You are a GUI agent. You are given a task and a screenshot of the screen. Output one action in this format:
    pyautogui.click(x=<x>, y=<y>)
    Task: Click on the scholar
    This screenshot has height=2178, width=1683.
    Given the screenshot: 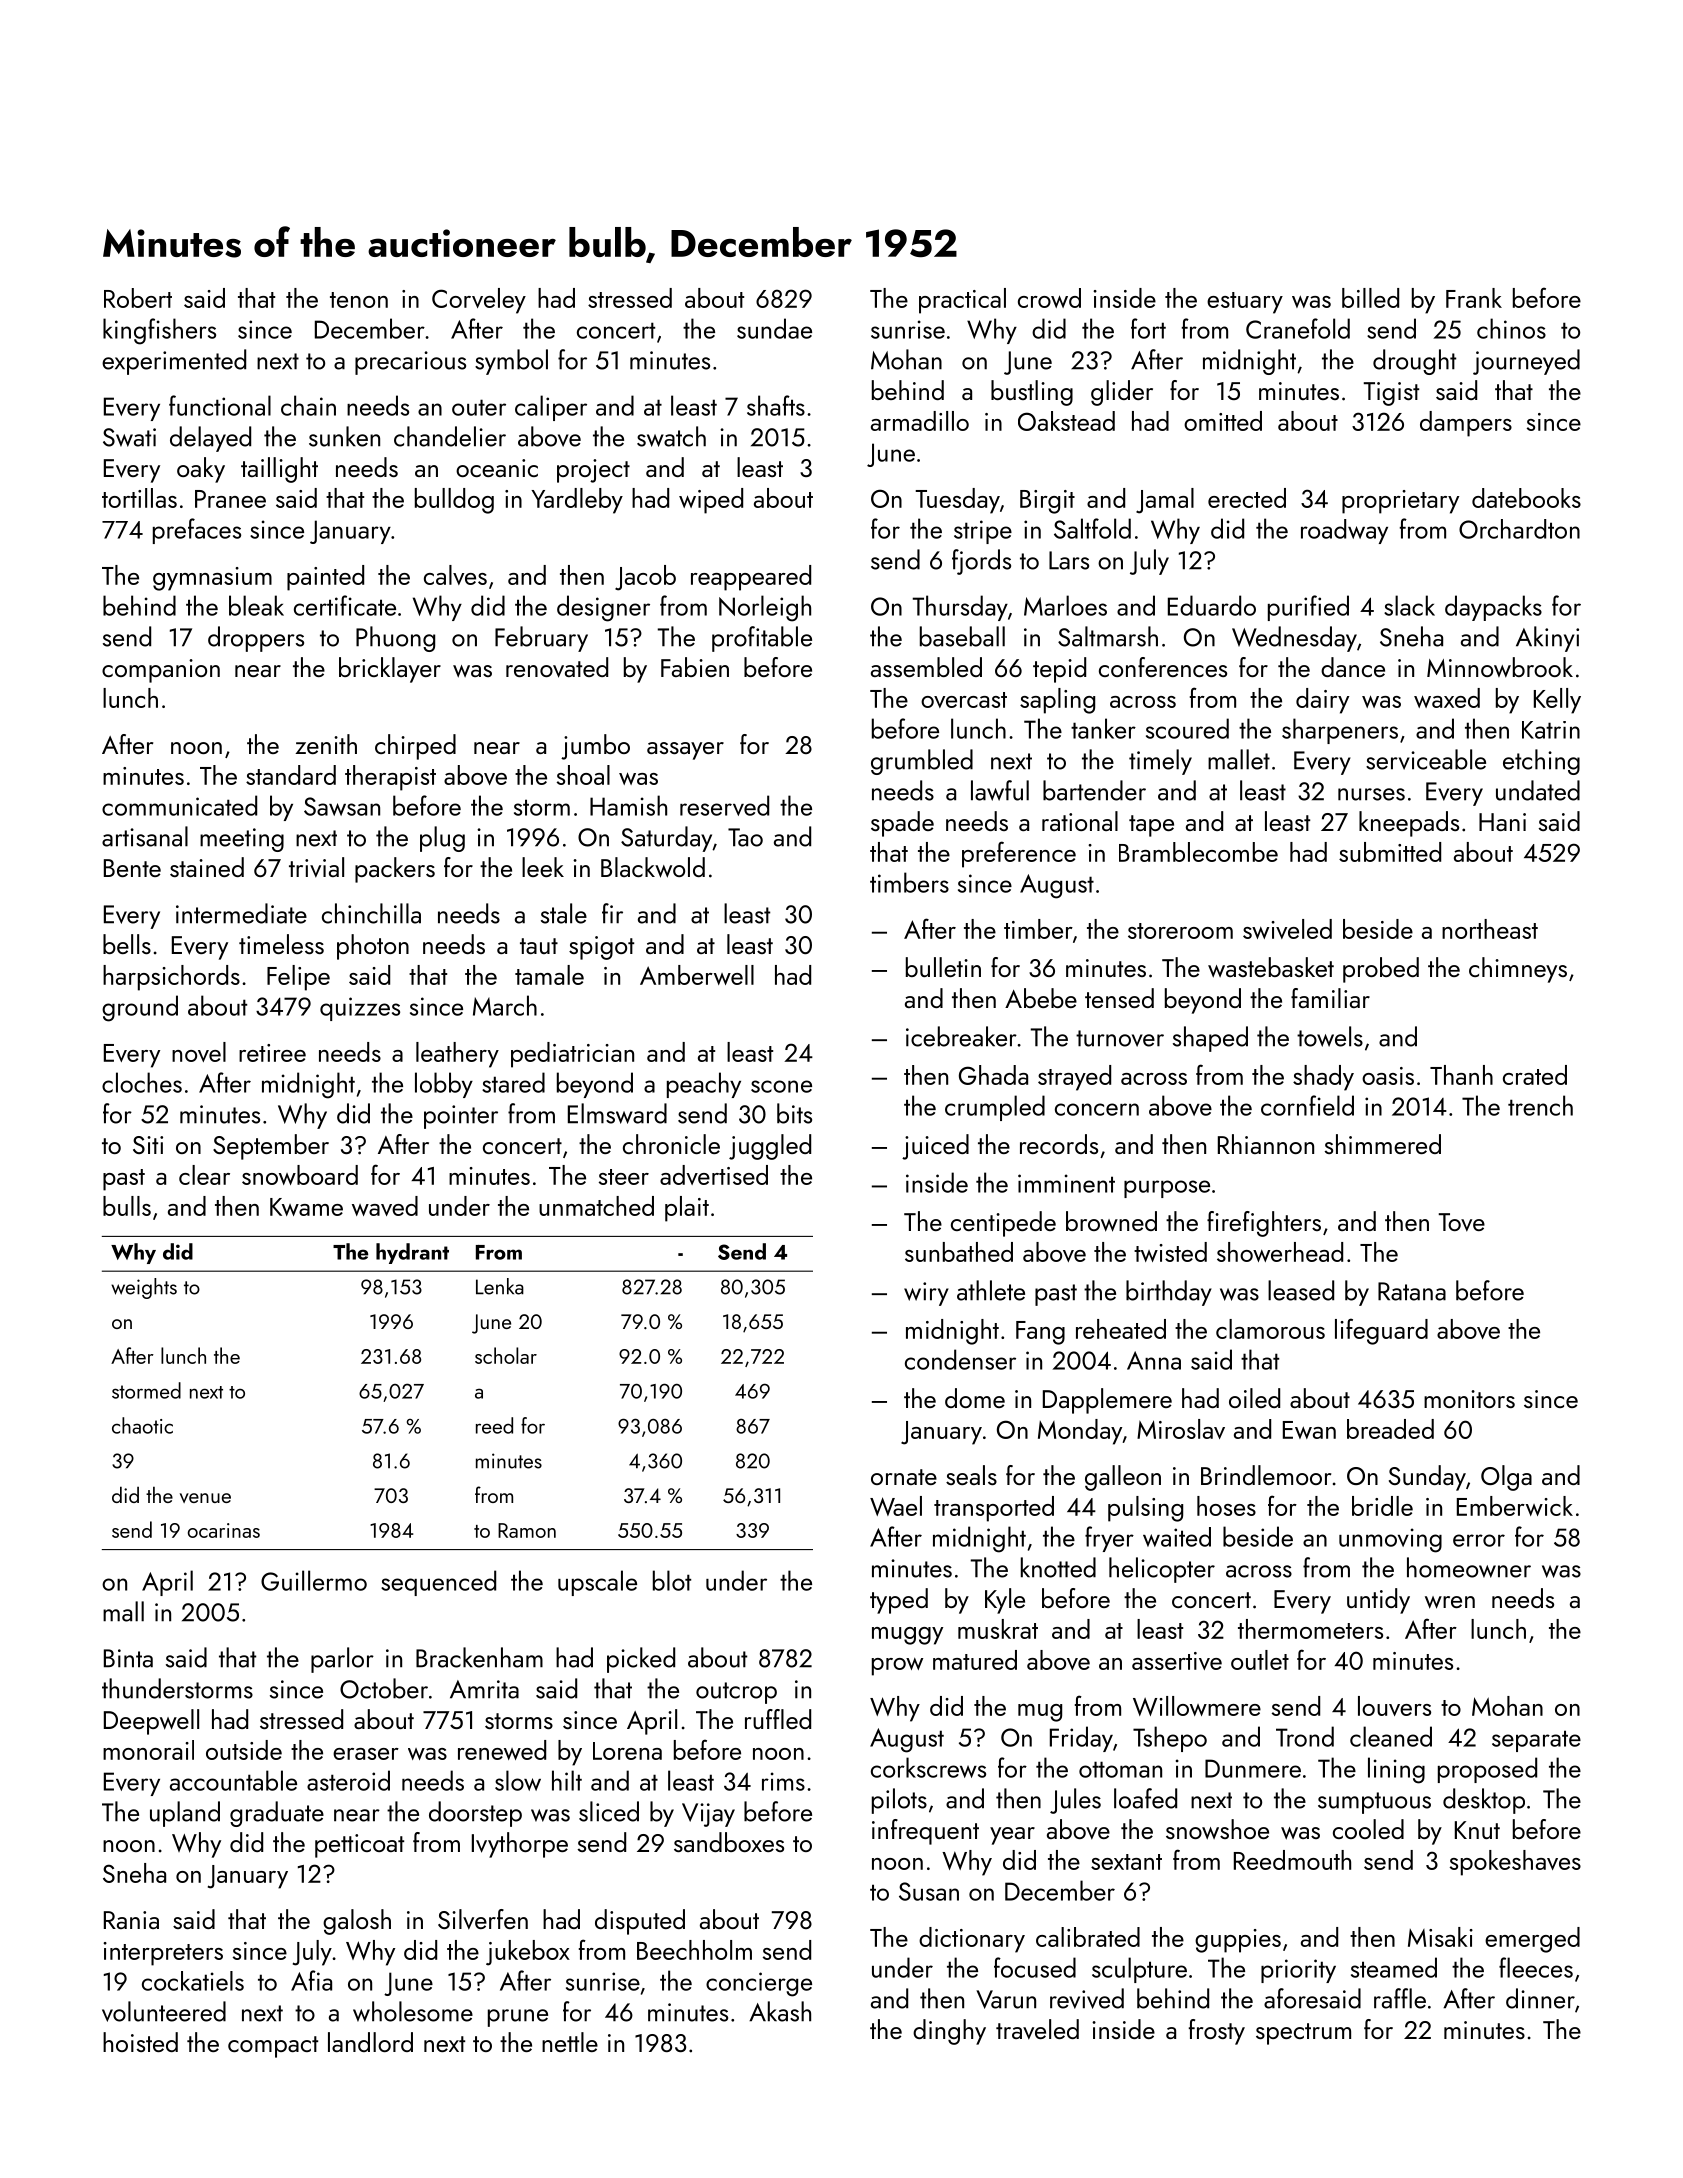 What is the action you would take?
    pyautogui.click(x=506, y=1355)
